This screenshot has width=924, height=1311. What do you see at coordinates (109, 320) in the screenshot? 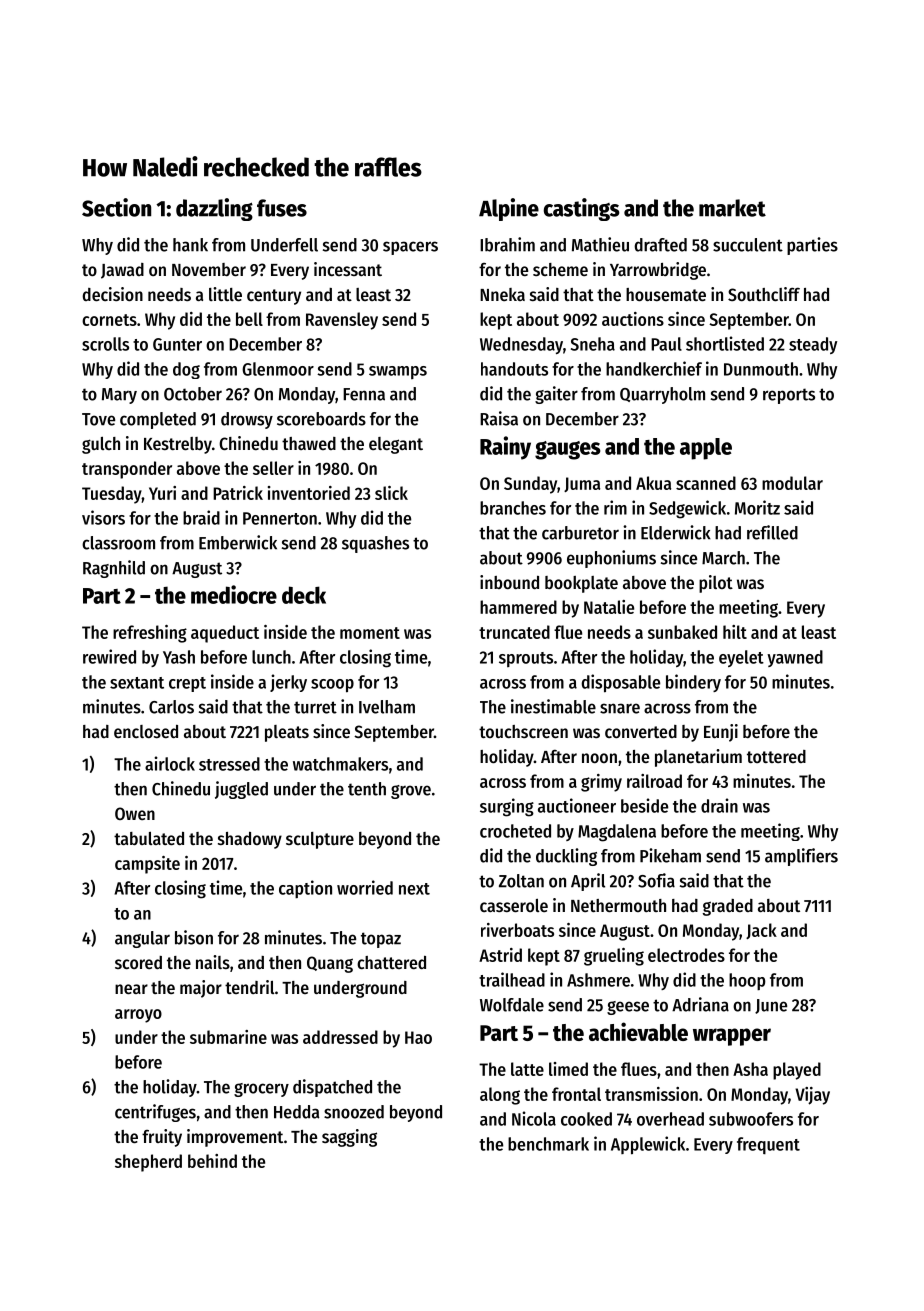
I see `cornets` at bounding box center [109, 320].
